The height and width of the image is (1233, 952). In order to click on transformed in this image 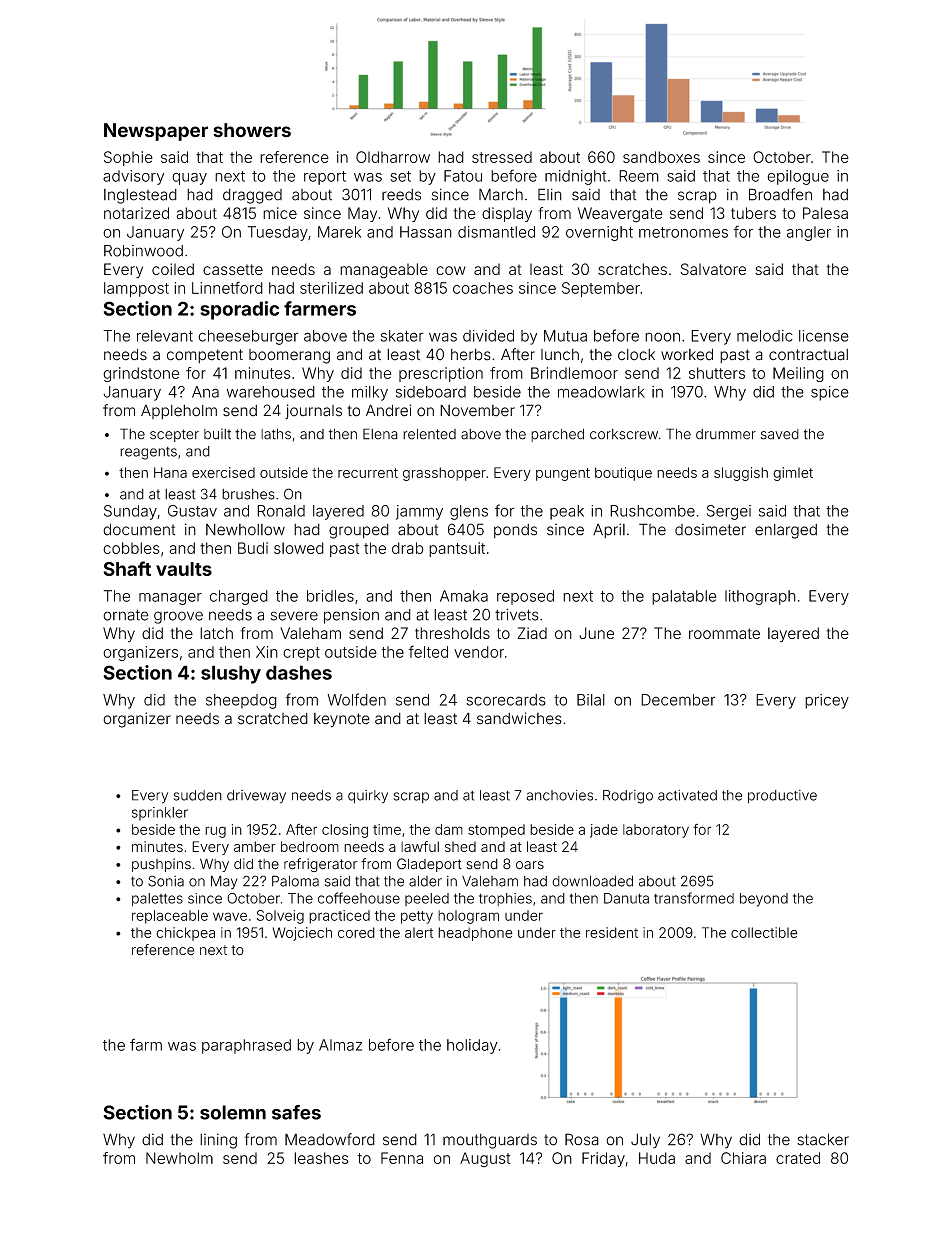, I will do `click(694, 898)`.
